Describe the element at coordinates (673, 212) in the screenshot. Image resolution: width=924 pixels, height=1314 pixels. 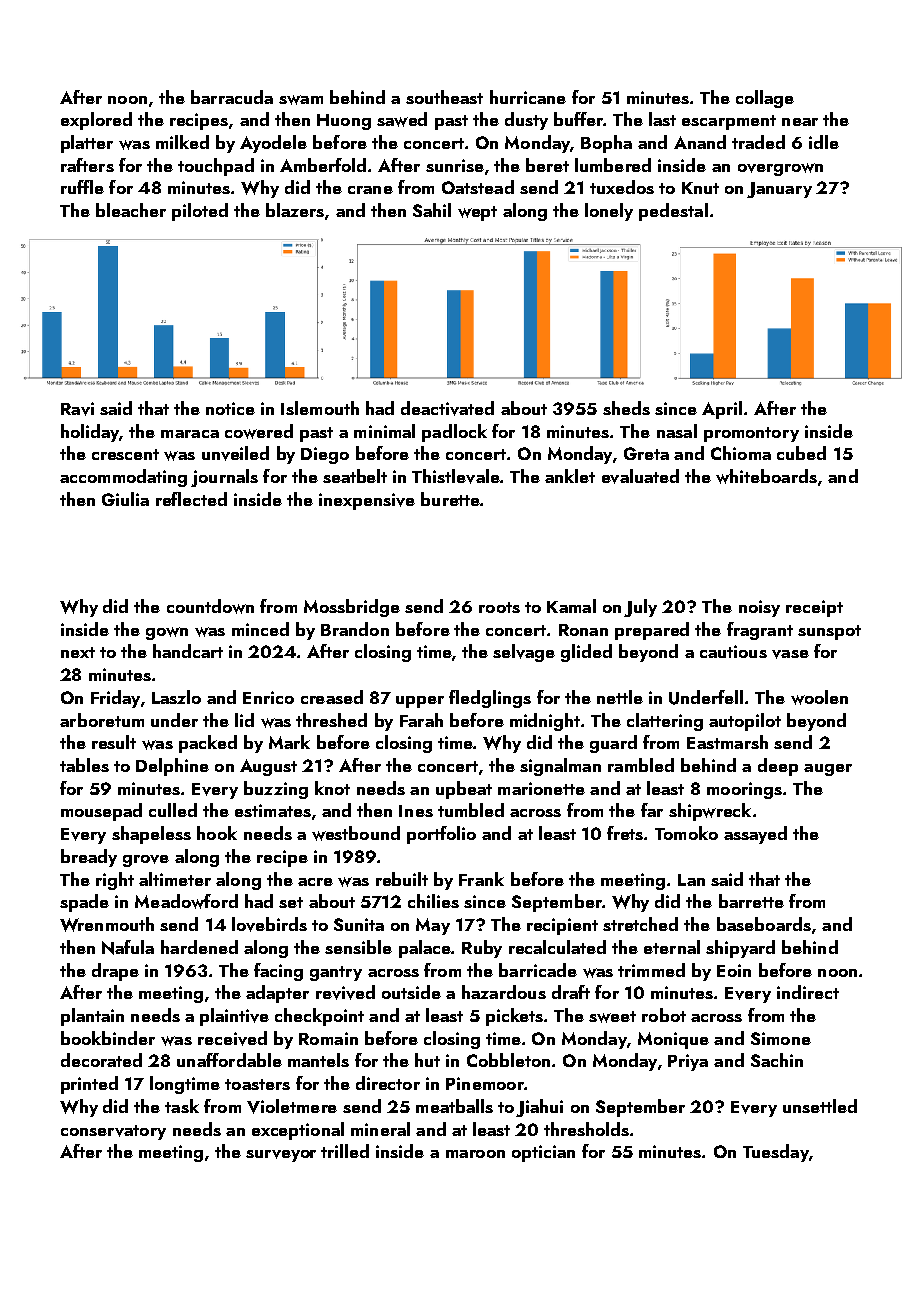
I see `pedestal` at that location.
